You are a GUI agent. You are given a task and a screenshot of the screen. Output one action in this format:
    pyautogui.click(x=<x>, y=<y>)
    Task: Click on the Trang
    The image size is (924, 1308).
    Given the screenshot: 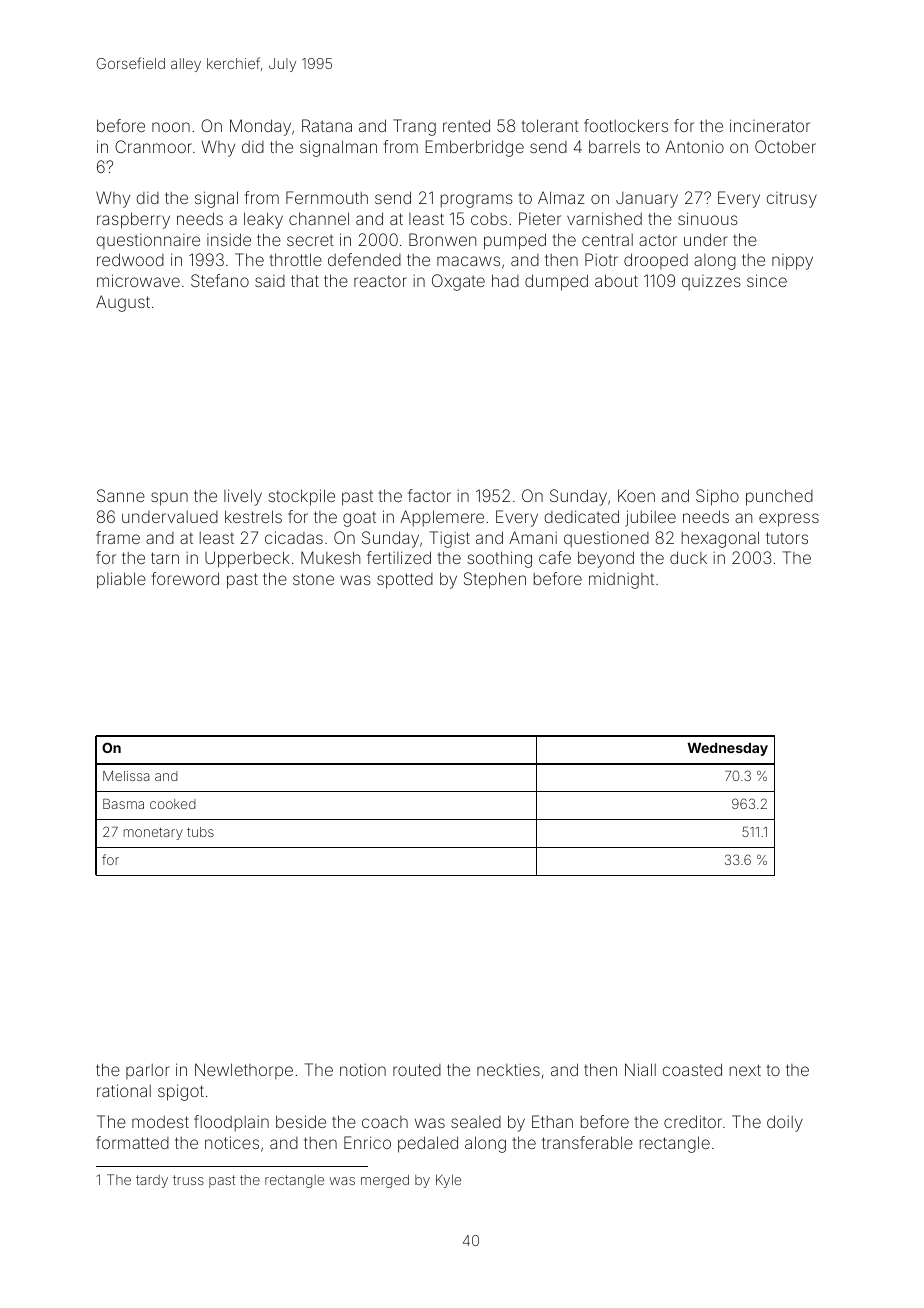 What is the action you would take?
    pyautogui.click(x=414, y=127)
